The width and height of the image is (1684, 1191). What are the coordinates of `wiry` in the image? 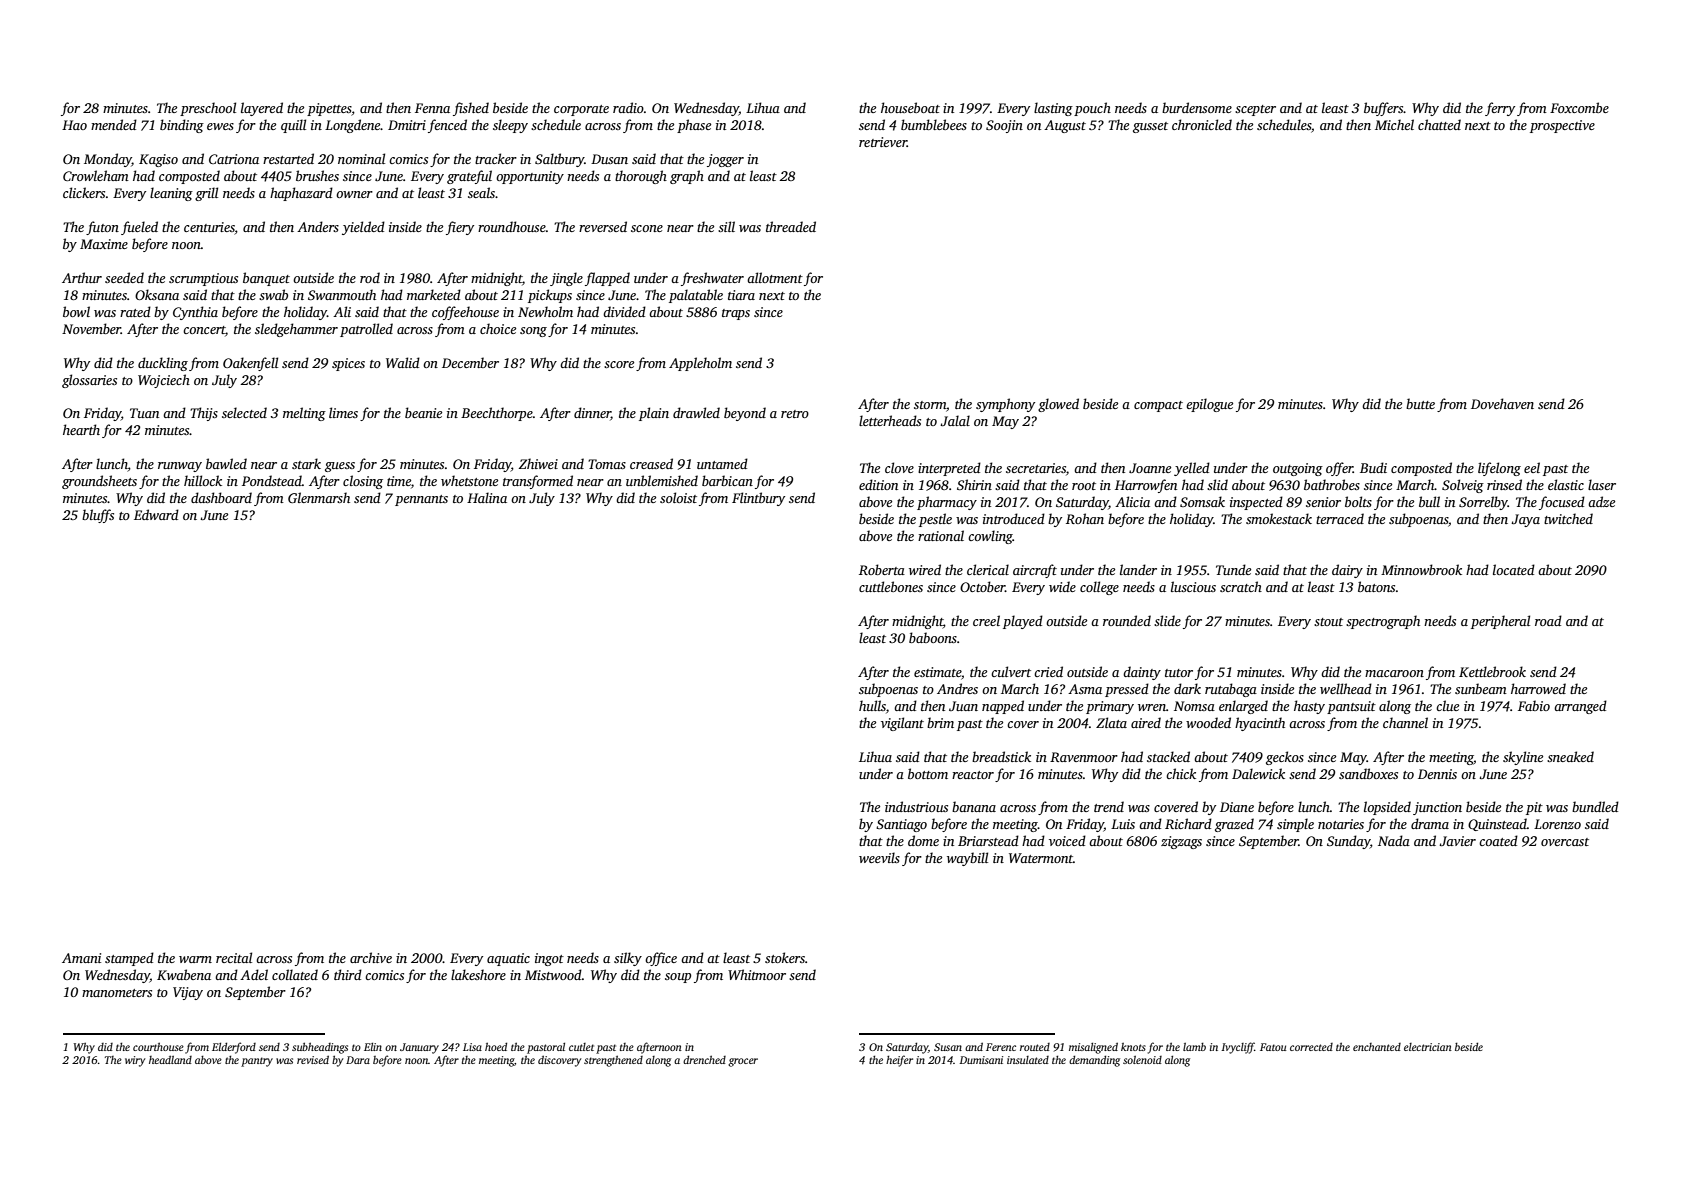 It's located at (135, 1061).
